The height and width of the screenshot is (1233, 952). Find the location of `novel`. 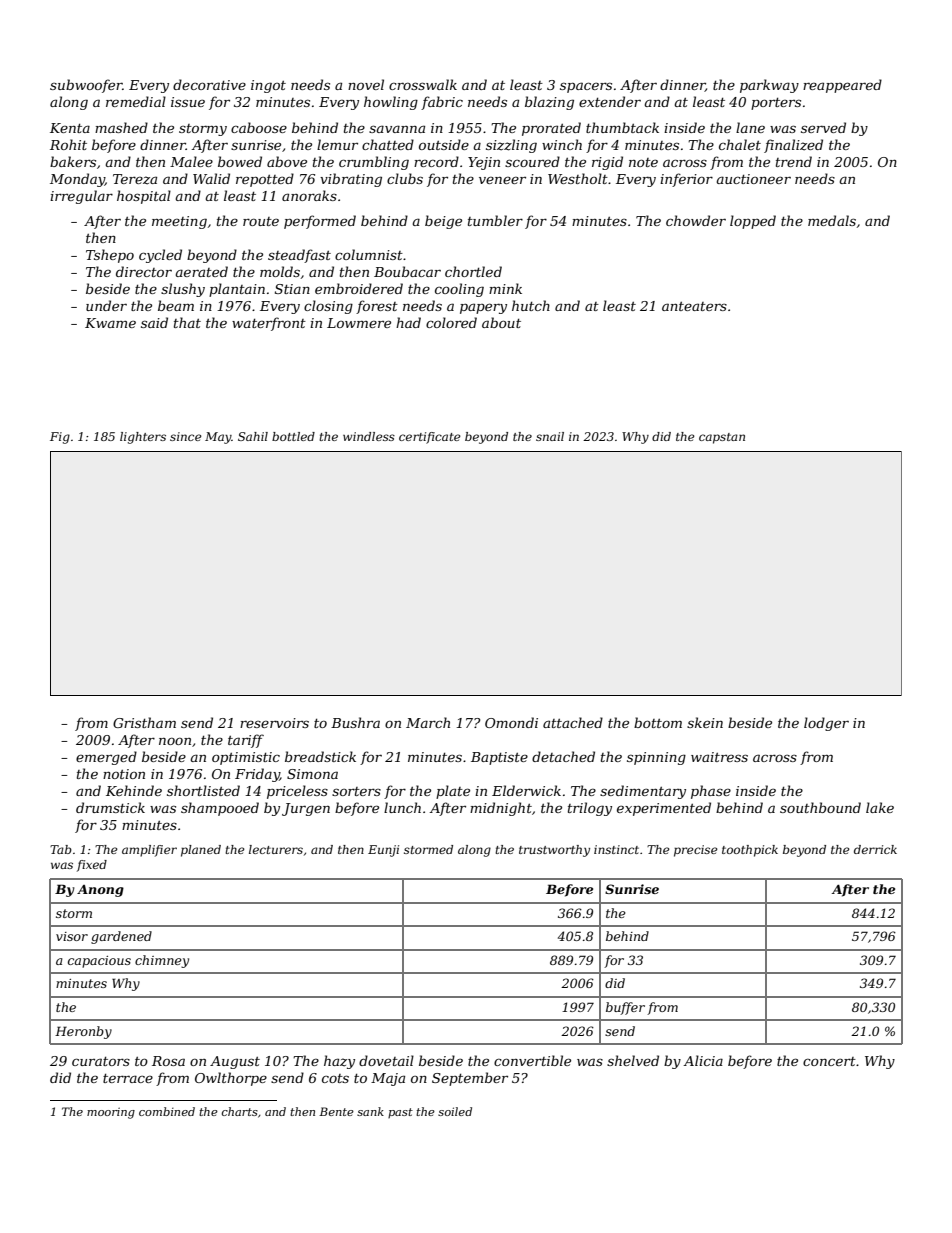

novel is located at coordinates (366, 84).
